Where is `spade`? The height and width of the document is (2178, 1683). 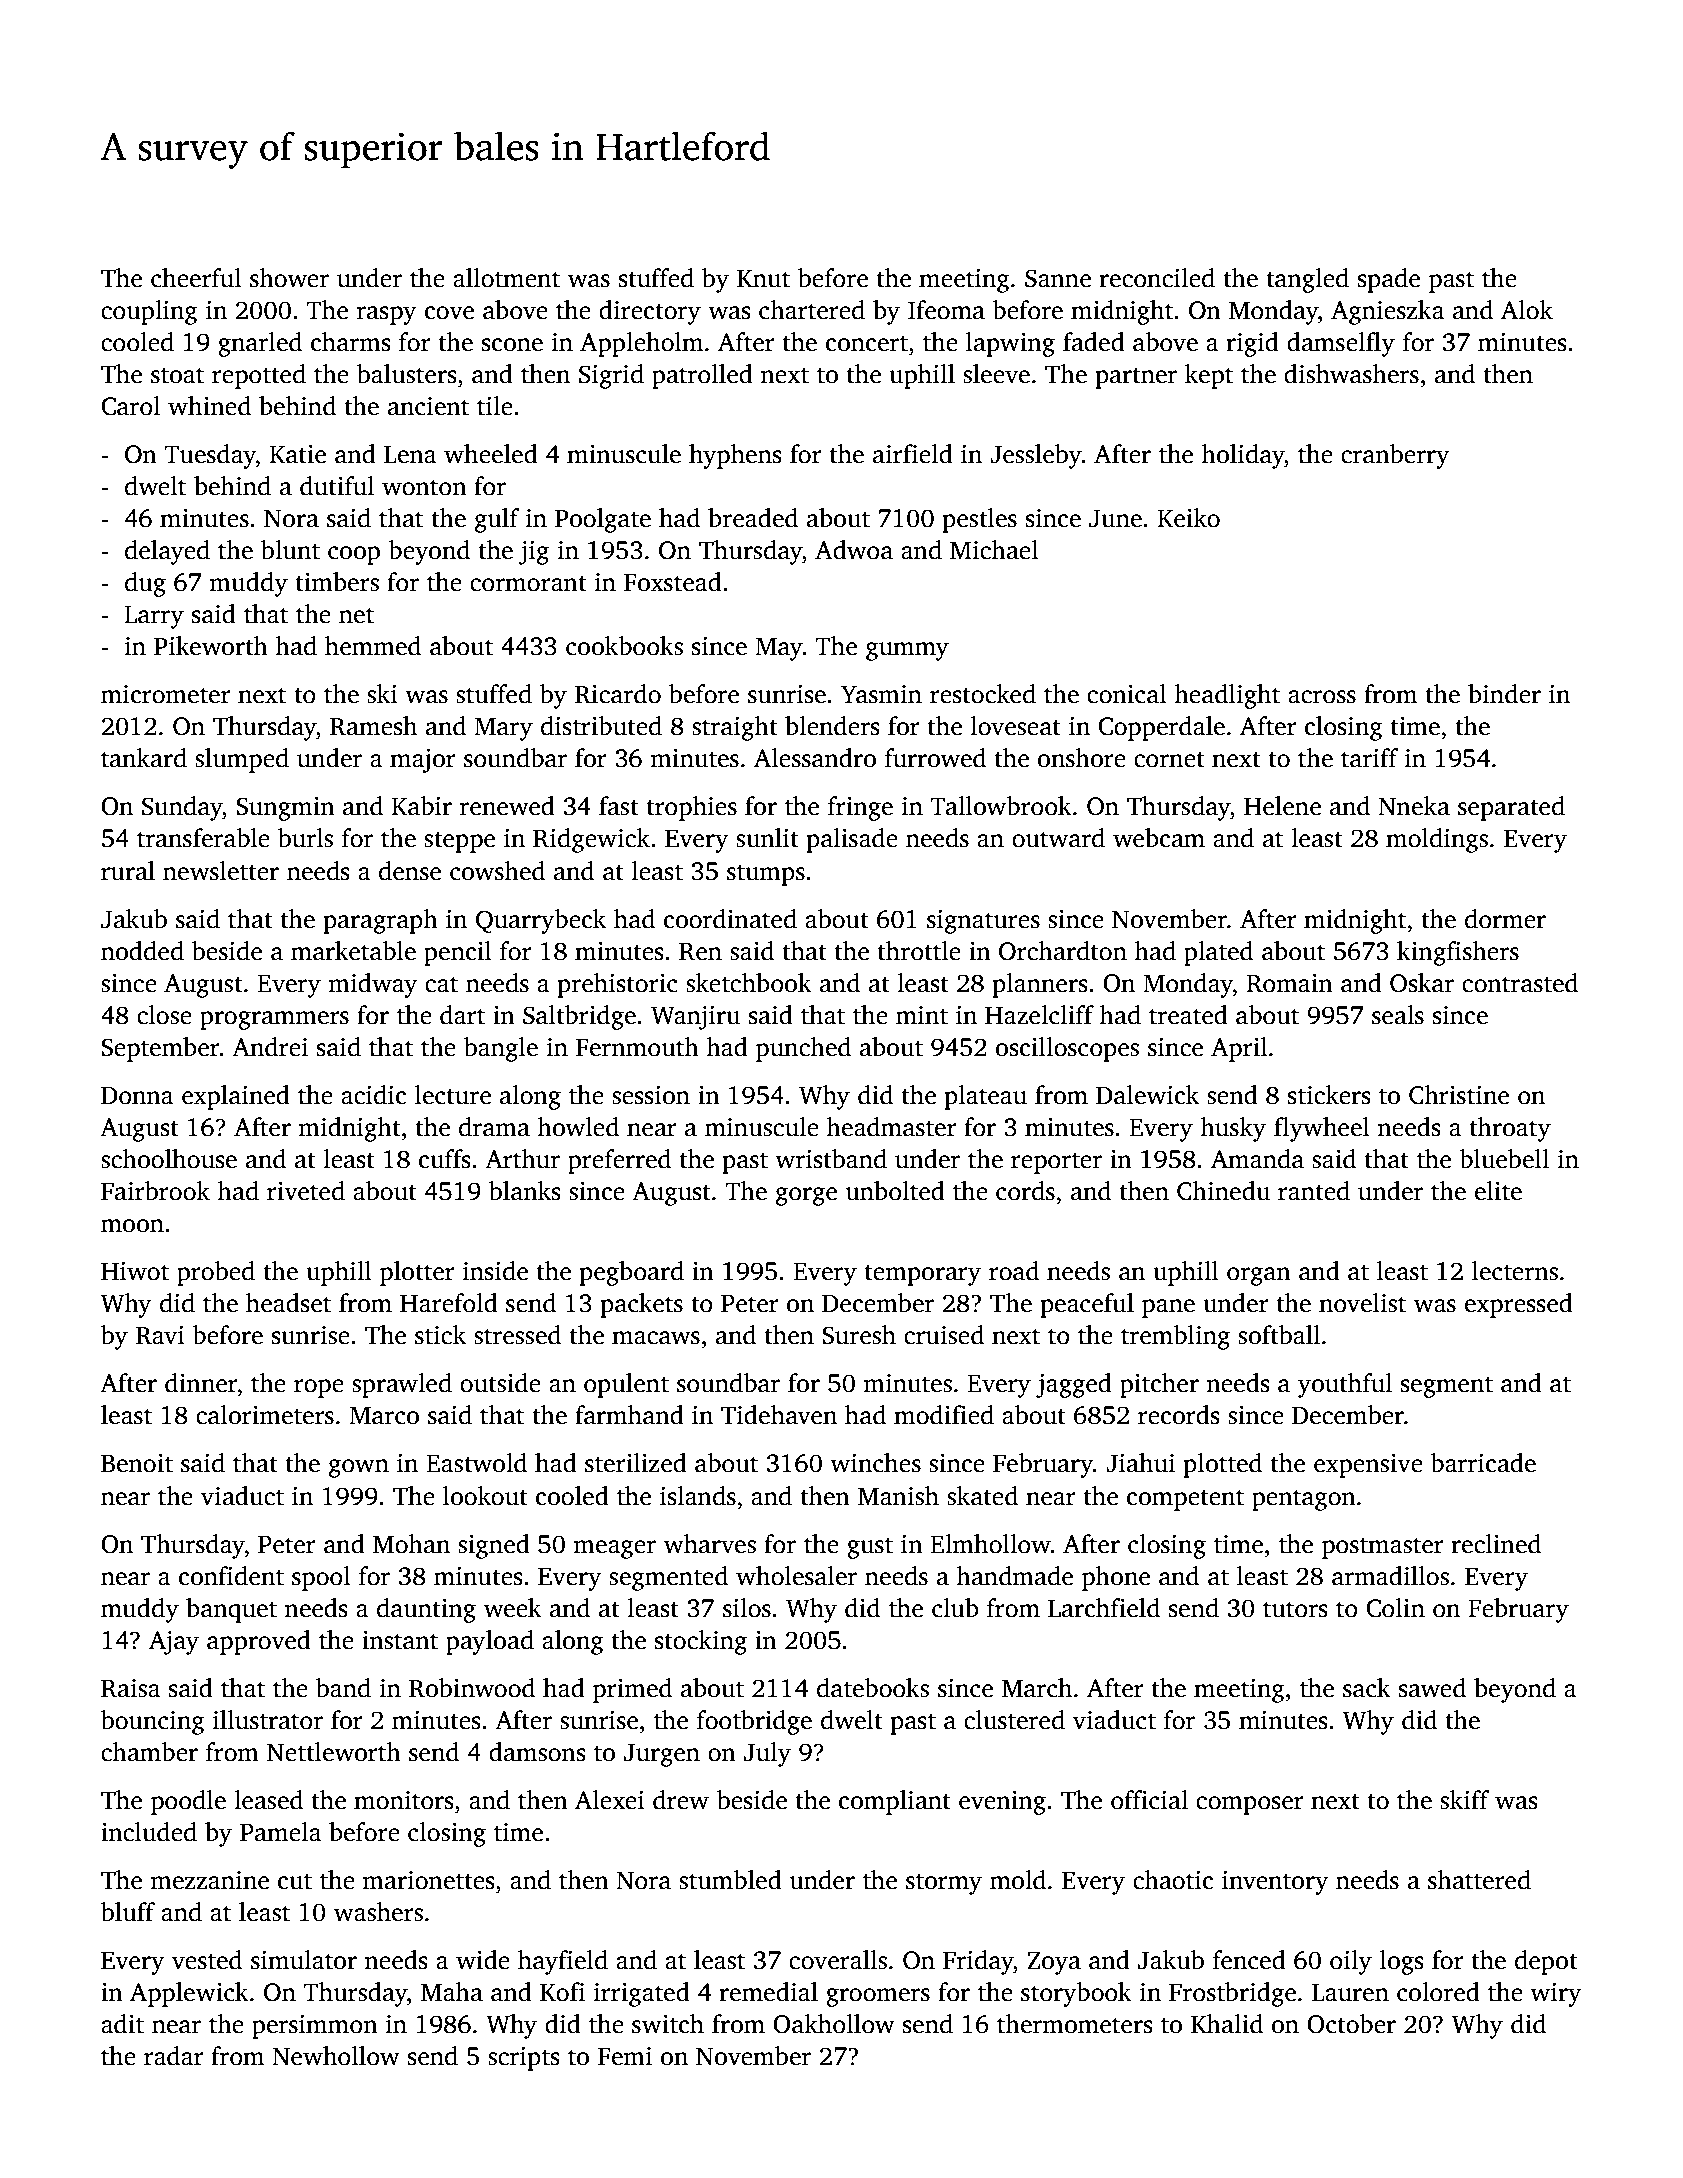 spade is located at coordinates (1389, 280).
